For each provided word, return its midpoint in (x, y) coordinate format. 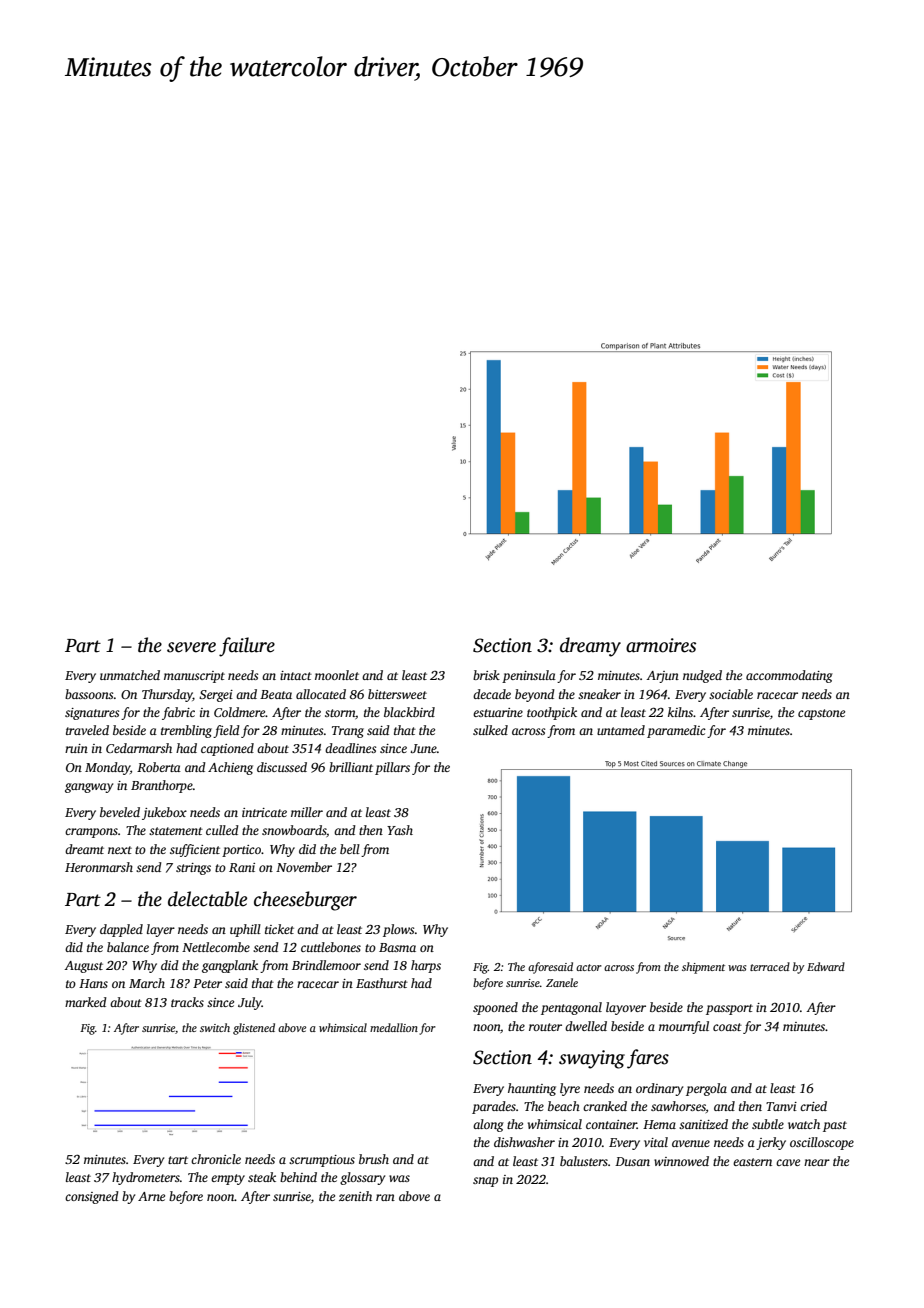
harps (426, 966)
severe (191, 647)
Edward (826, 966)
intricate (264, 812)
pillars (392, 768)
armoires (661, 645)
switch (215, 1027)
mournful (684, 1027)
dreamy (590, 647)
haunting (532, 1089)
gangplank (230, 966)
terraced (770, 966)
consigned (92, 1197)
